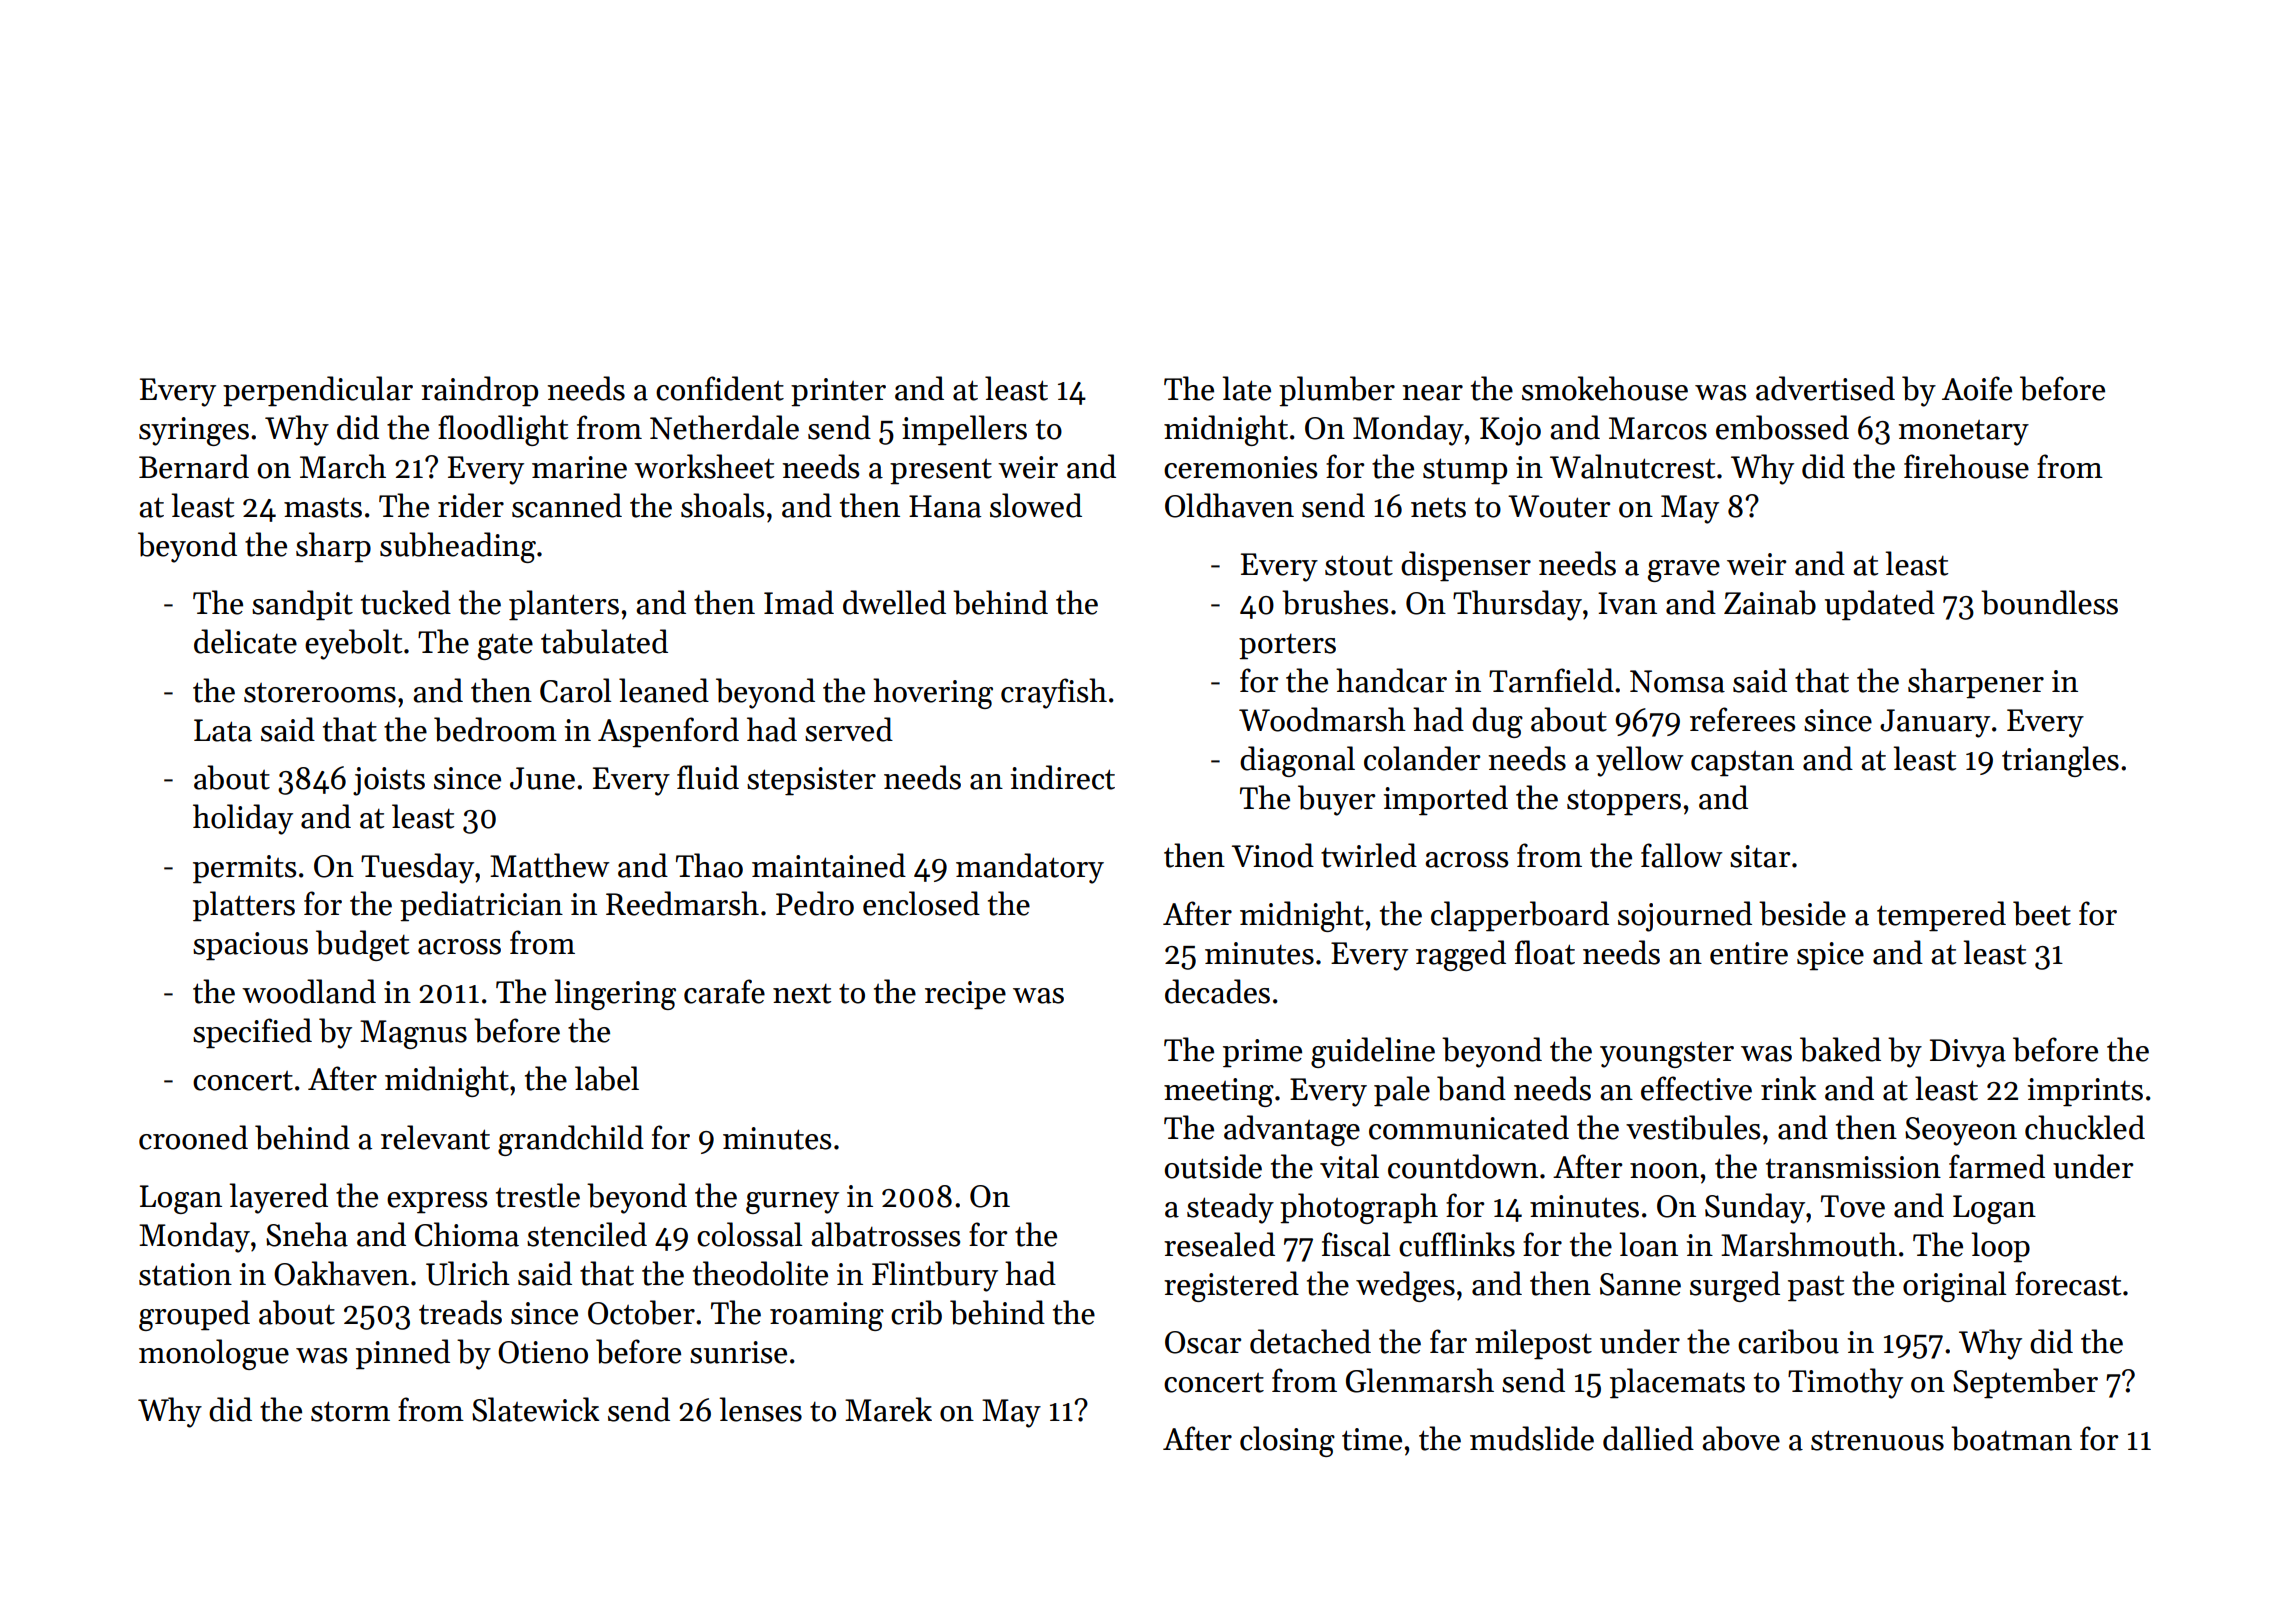 The width and height of the page is (2292, 1620). What do you see at coordinates (244, 869) in the page?
I see `permits` at bounding box center [244, 869].
